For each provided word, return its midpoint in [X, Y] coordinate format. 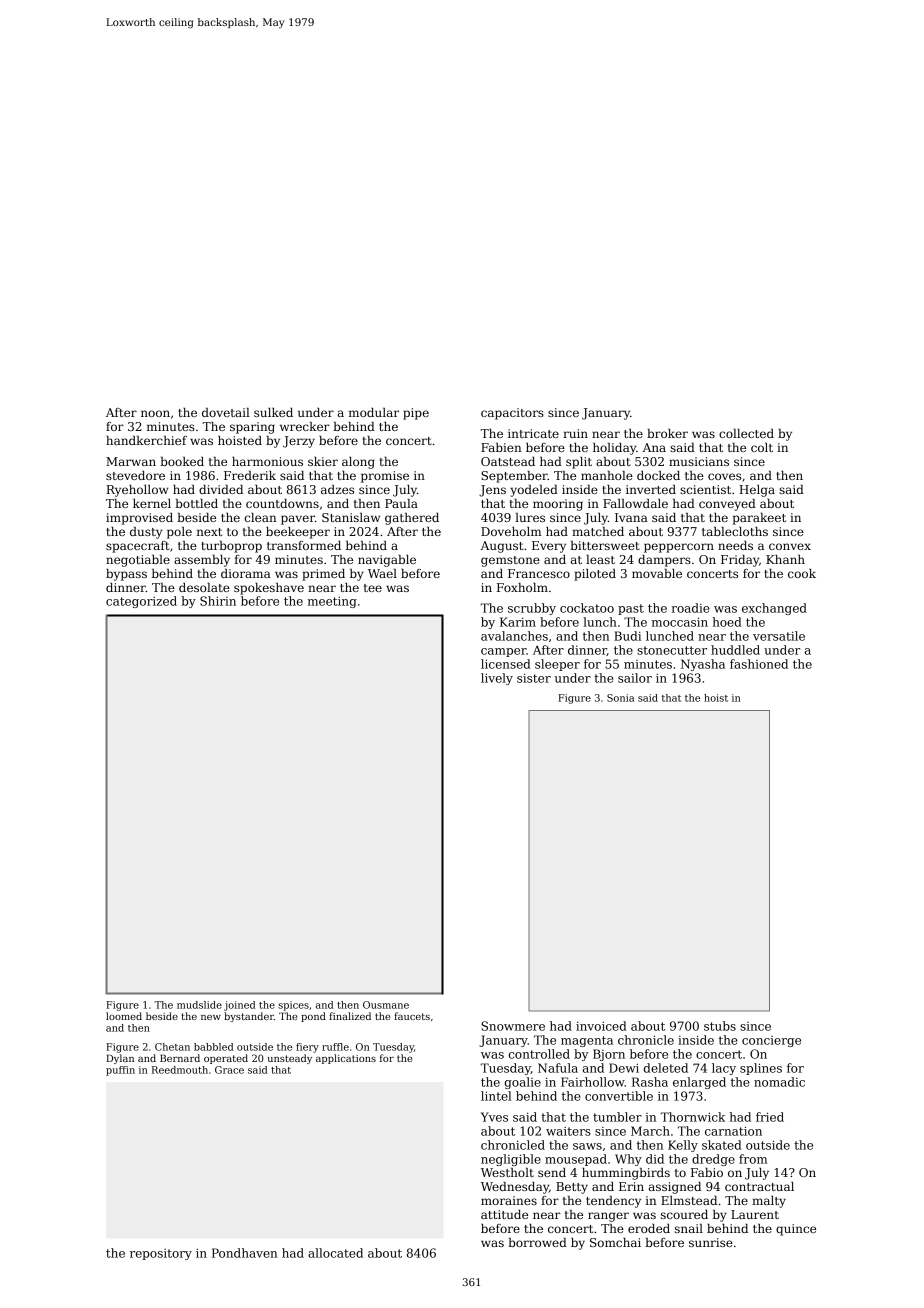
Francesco [539, 573]
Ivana [631, 517]
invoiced [601, 1026]
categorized [141, 602]
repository [161, 1254]
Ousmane [386, 1005]
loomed [124, 1016]
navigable [387, 561]
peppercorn [679, 548]
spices [293, 1006]
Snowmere [513, 1026]
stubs [720, 1026]
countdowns [282, 503]
